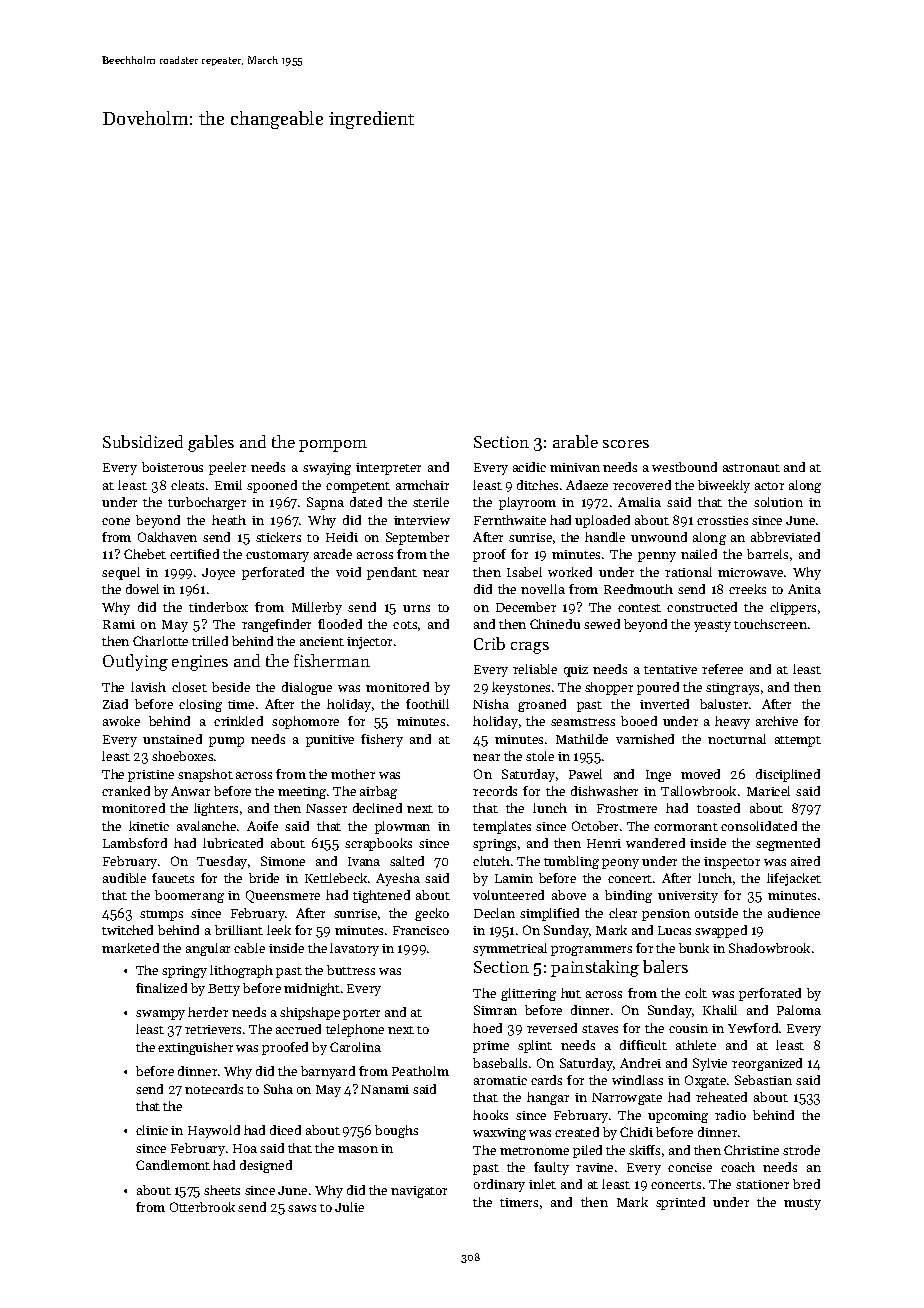 The image size is (924, 1308). I want to click on solution, so click(778, 502).
